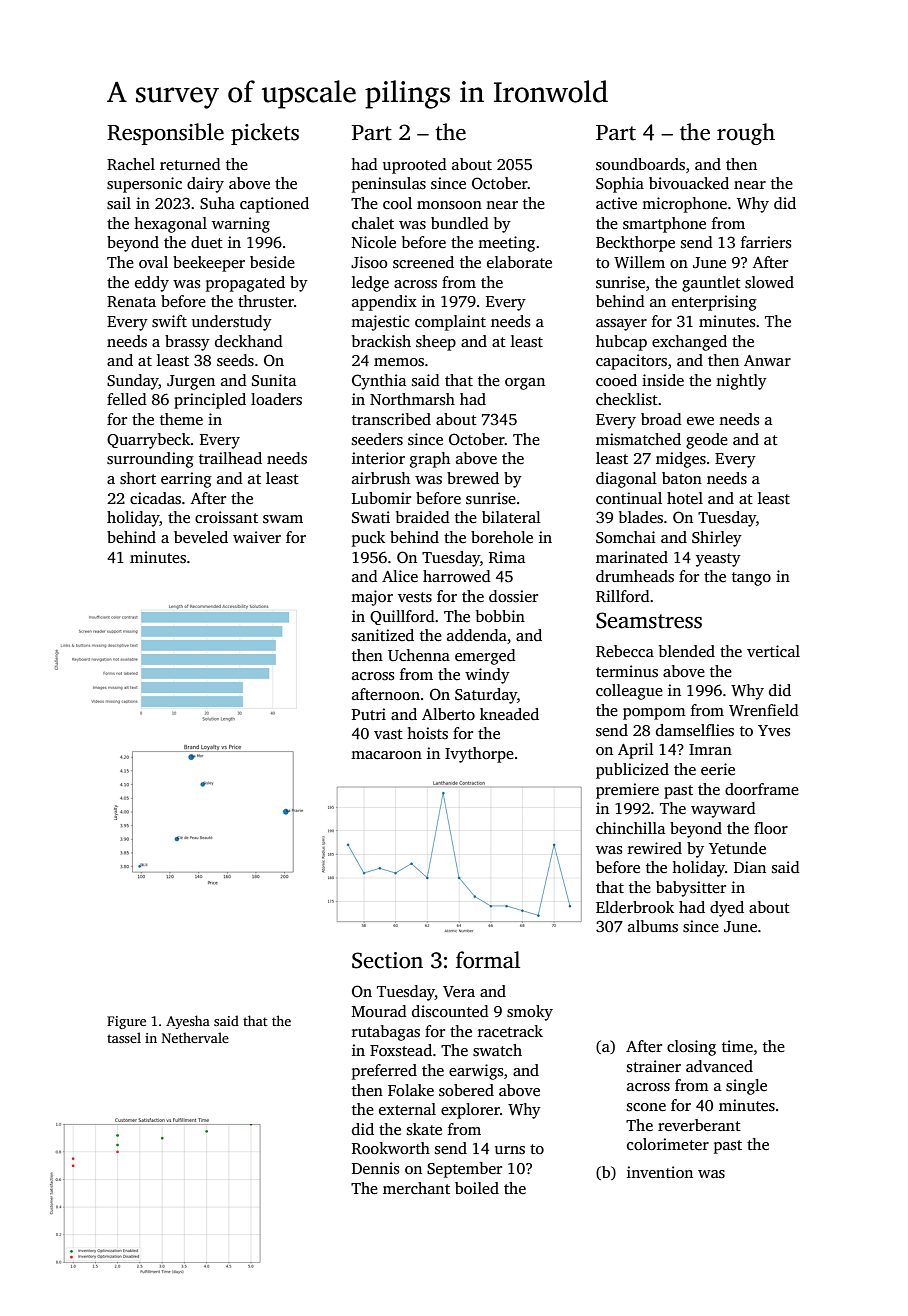 The width and height of the screenshot is (908, 1316). I want to click on tango, so click(751, 579).
